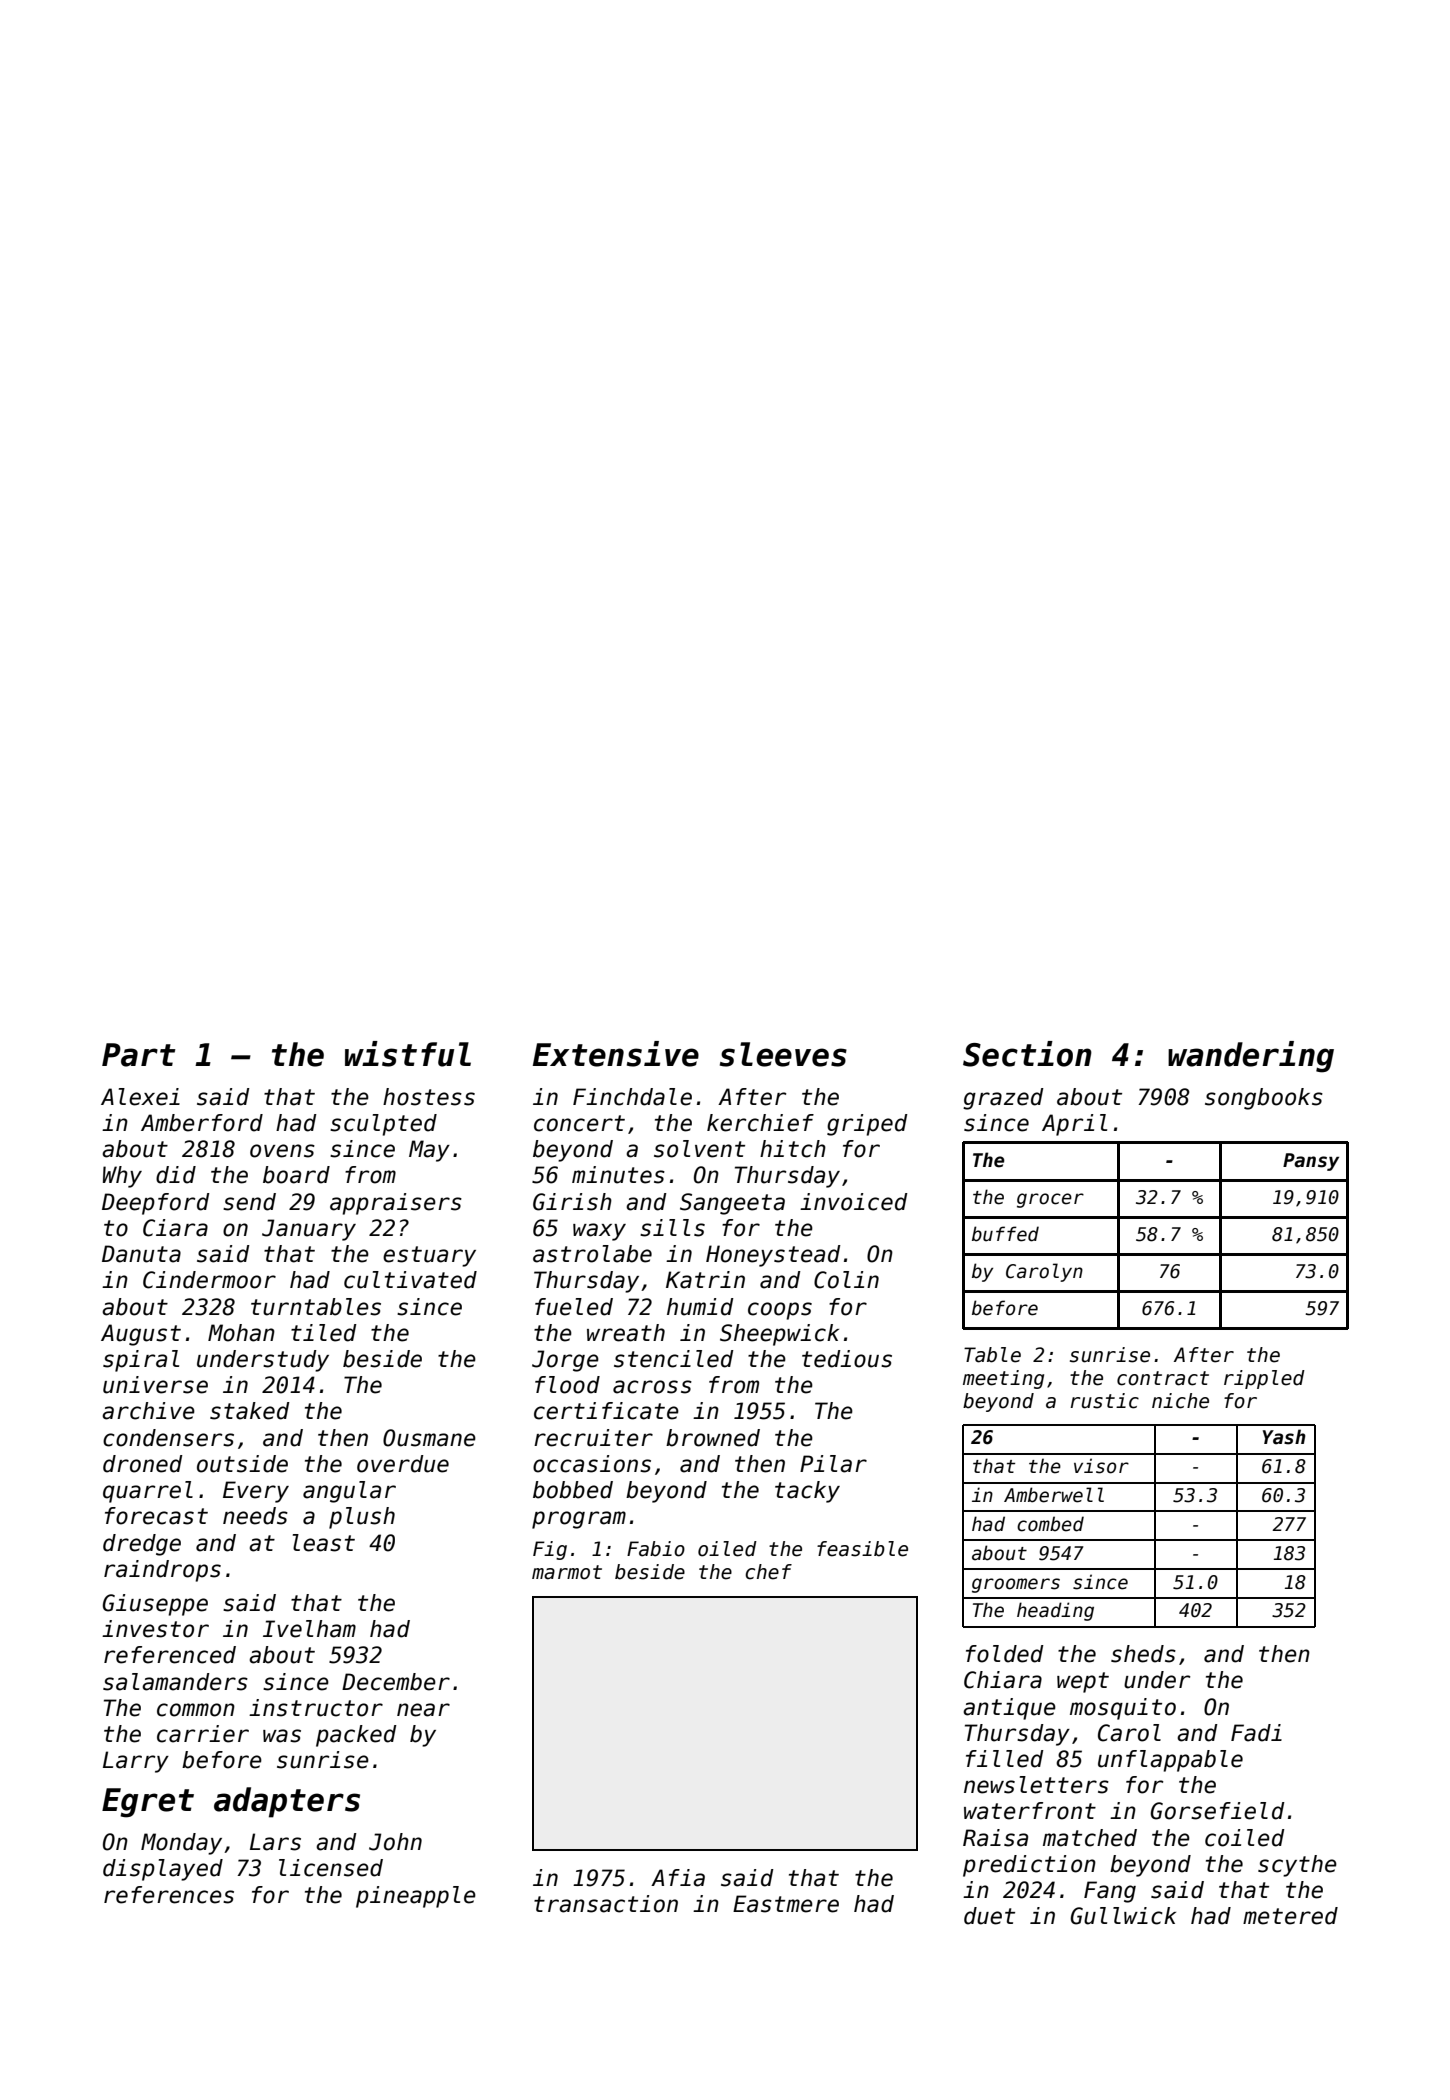 This screenshot has width=1450, height=2100. I want to click on Eastmere, so click(786, 1904).
